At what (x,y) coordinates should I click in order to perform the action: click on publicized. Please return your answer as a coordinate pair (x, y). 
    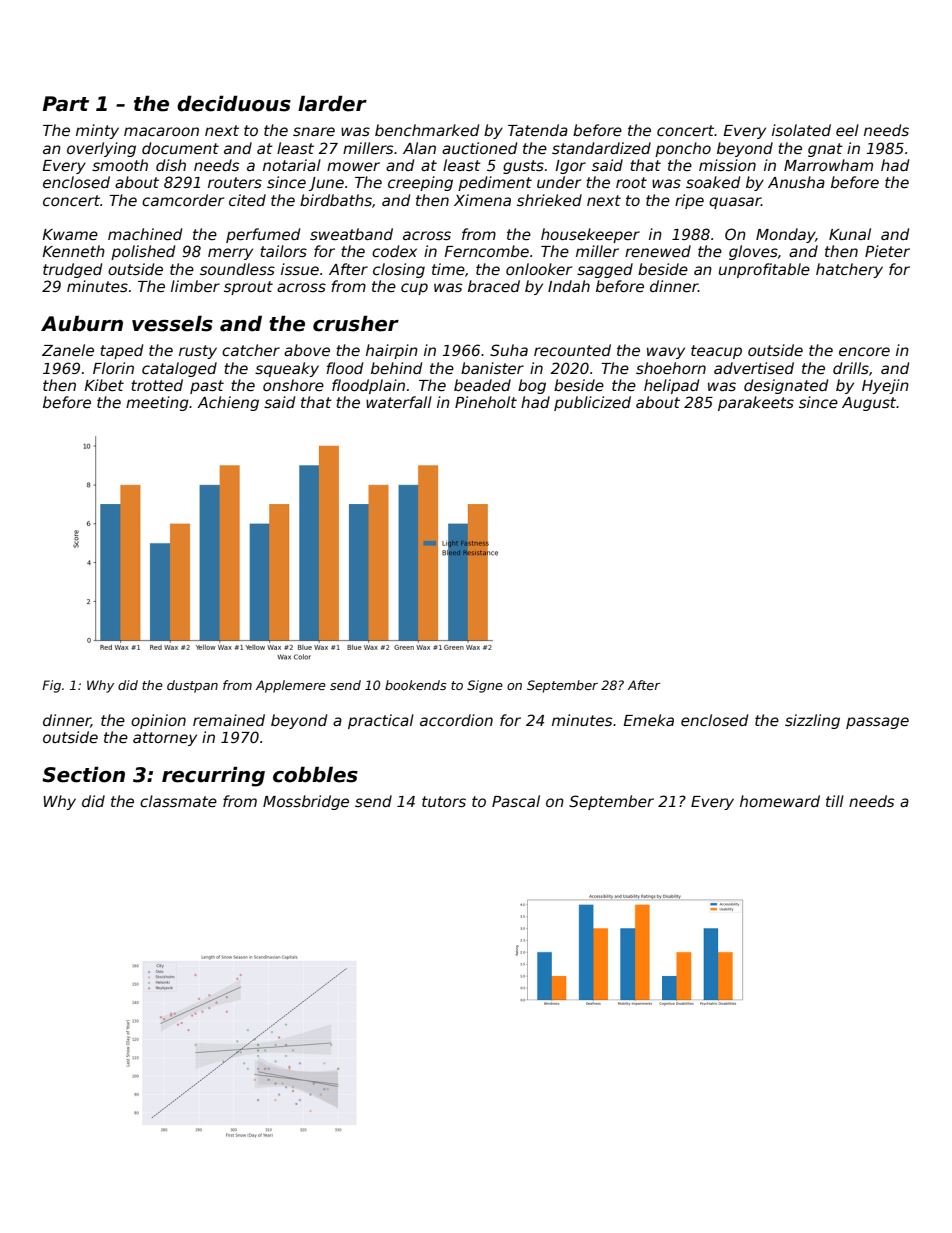
    Looking at the image, I should click on (592, 403).
